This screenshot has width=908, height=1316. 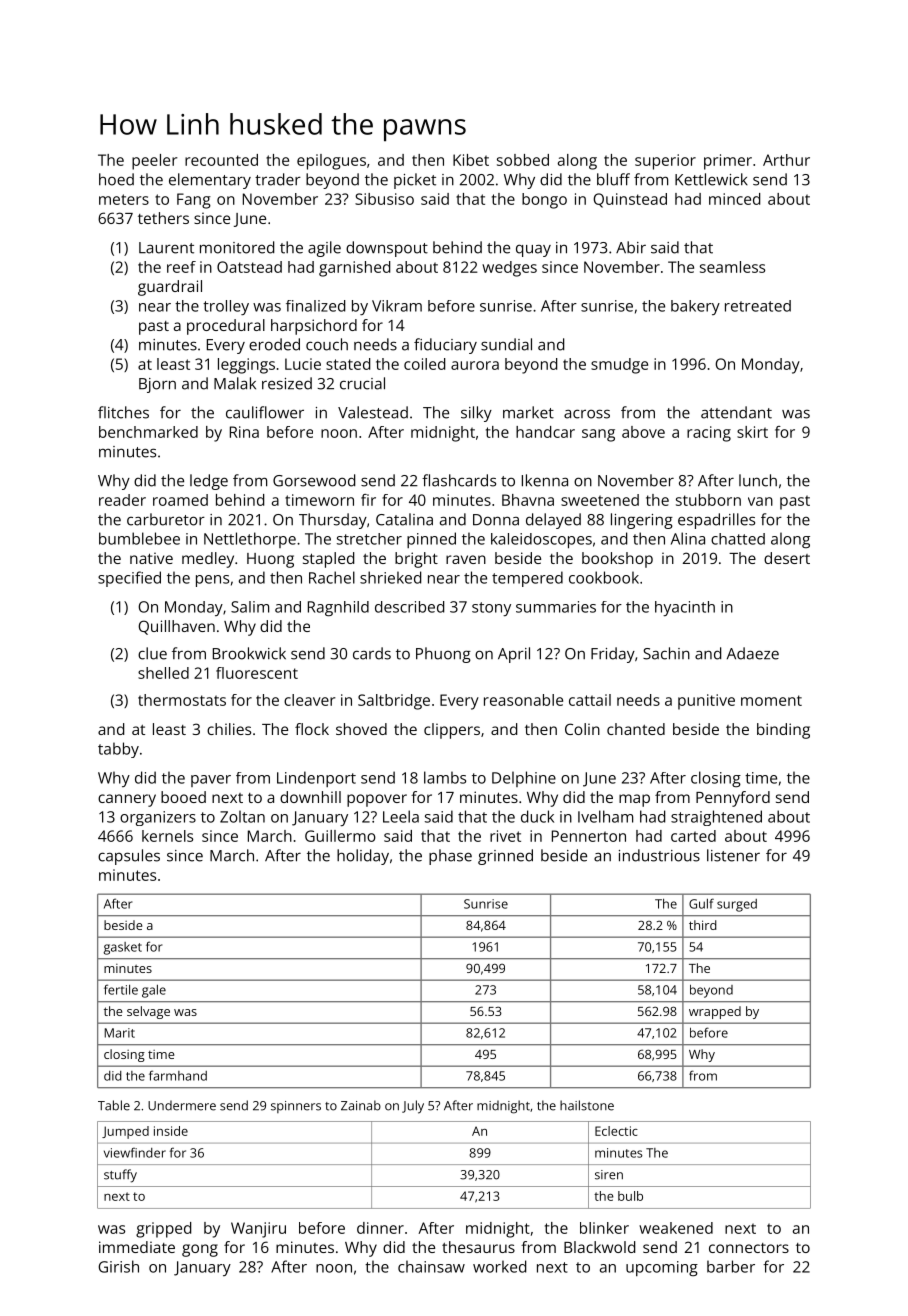 What do you see at coordinates (737, 905) in the screenshot?
I see `surged` at bounding box center [737, 905].
